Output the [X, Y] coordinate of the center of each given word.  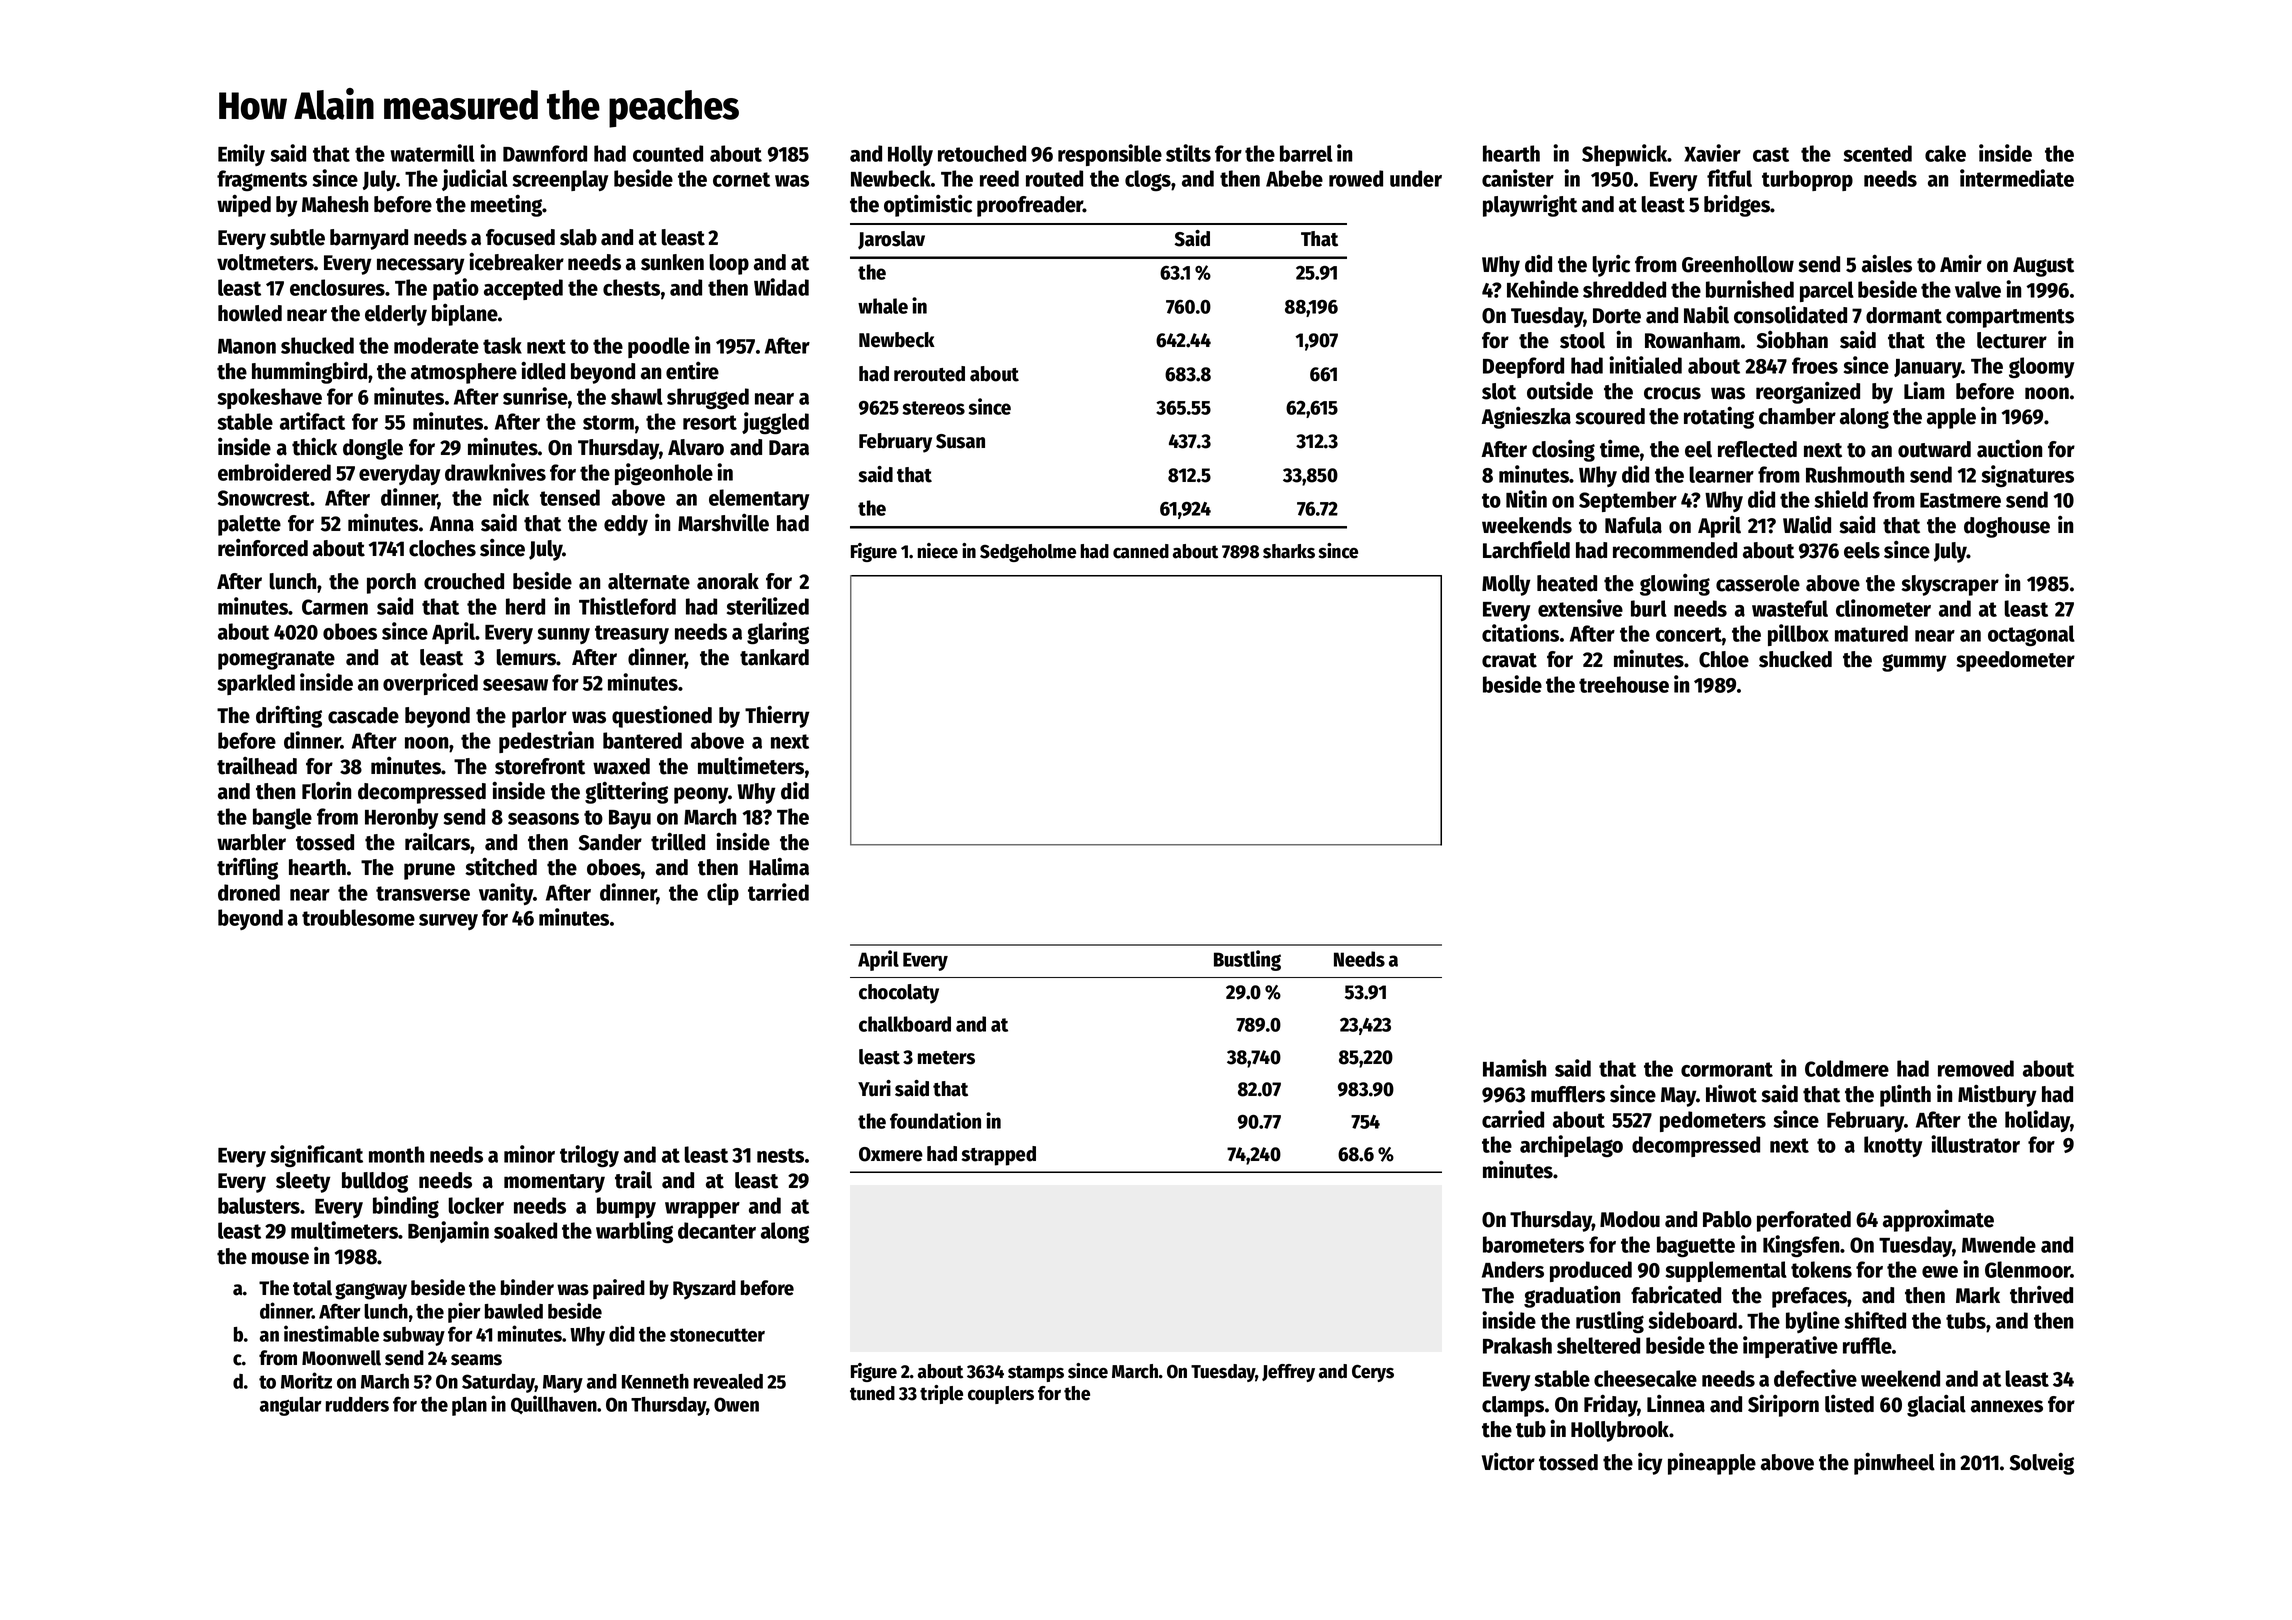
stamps [1036, 1373]
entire [692, 370]
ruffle [1867, 1345]
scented [1878, 153]
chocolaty [899, 994]
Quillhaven [554, 1404]
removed [1976, 1068]
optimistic [928, 205]
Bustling [1247, 960]
